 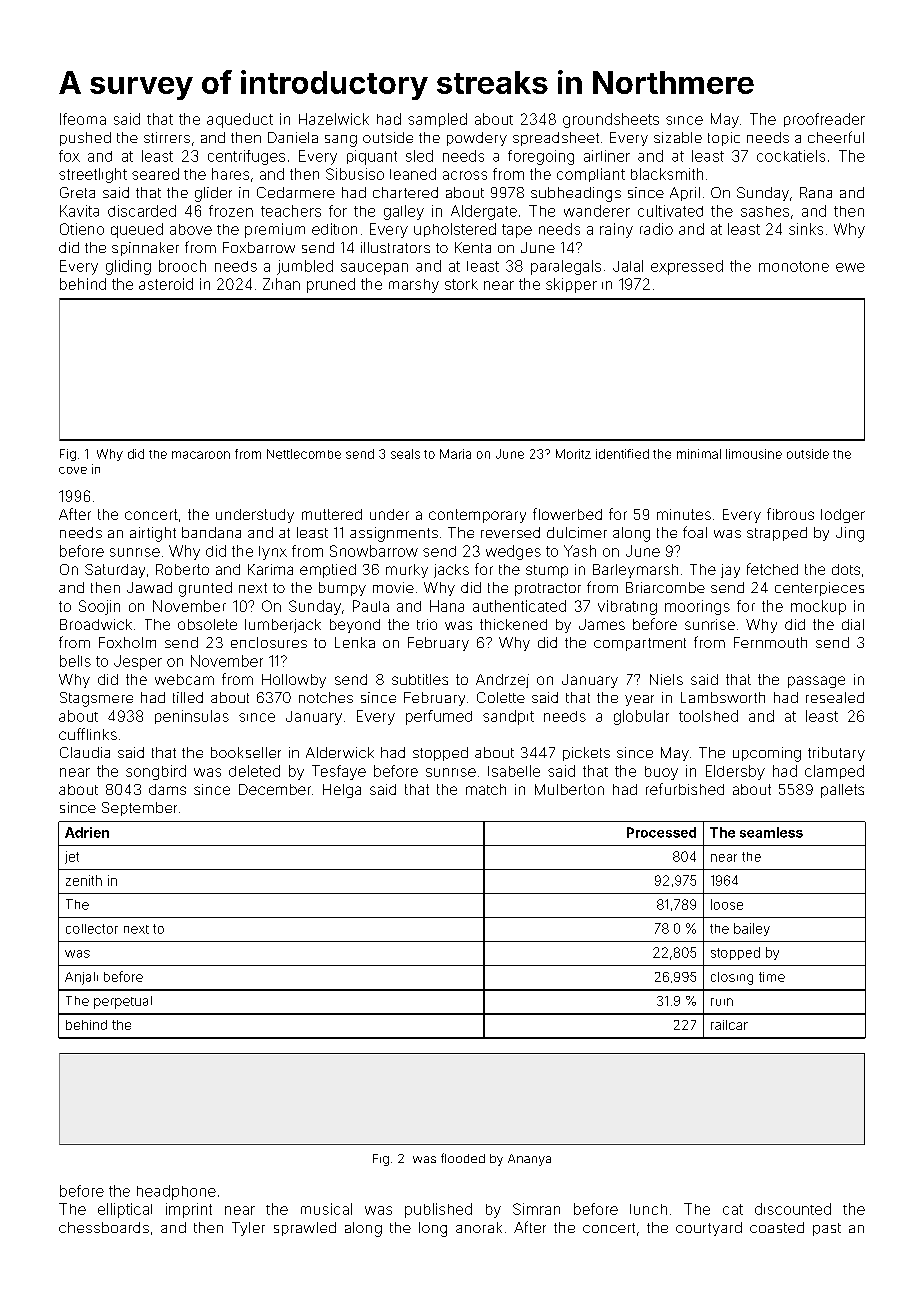 What do you see at coordinates (777, 1227) in the image?
I see `coasted` at bounding box center [777, 1227].
